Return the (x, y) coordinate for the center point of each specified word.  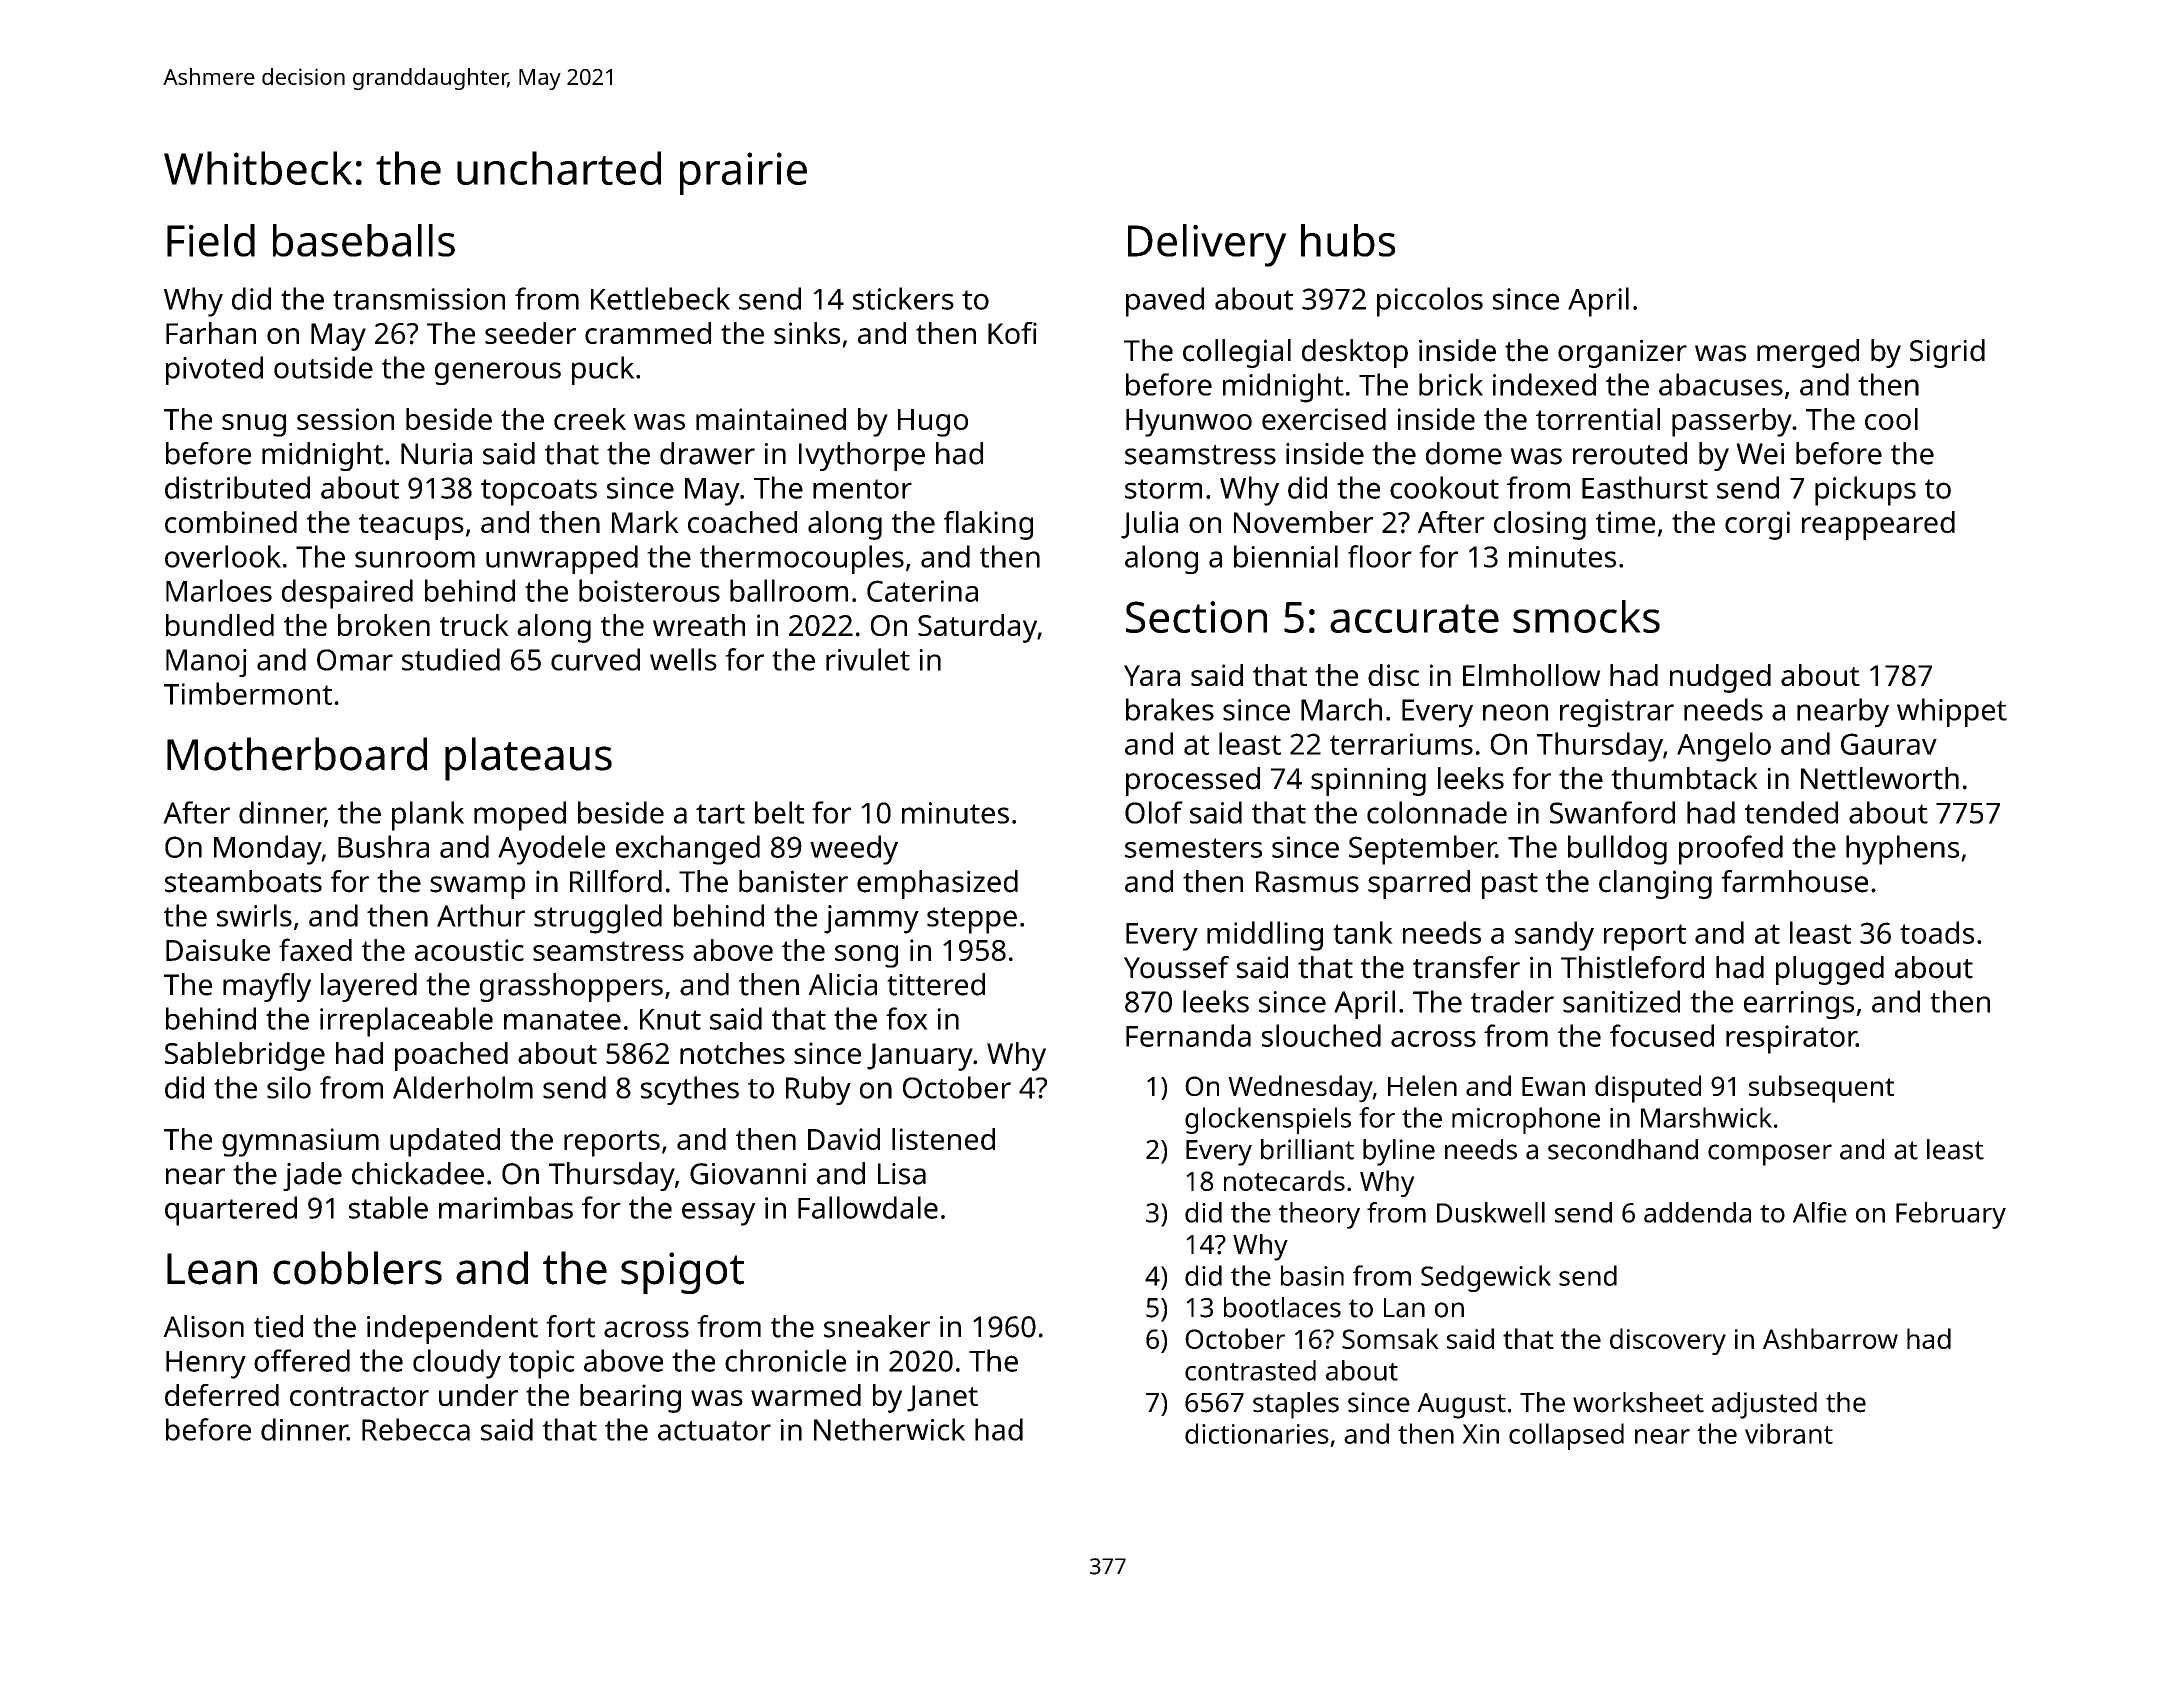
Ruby (818, 1090)
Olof (1154, 812)
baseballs (364, 240)
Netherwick (889, 1429)
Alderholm (463, 1087)
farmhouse (1794, 881)
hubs (1348, 240)
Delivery (1207, 245)
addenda (1697, 1212)
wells (683, 659)
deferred (222, 1395)
